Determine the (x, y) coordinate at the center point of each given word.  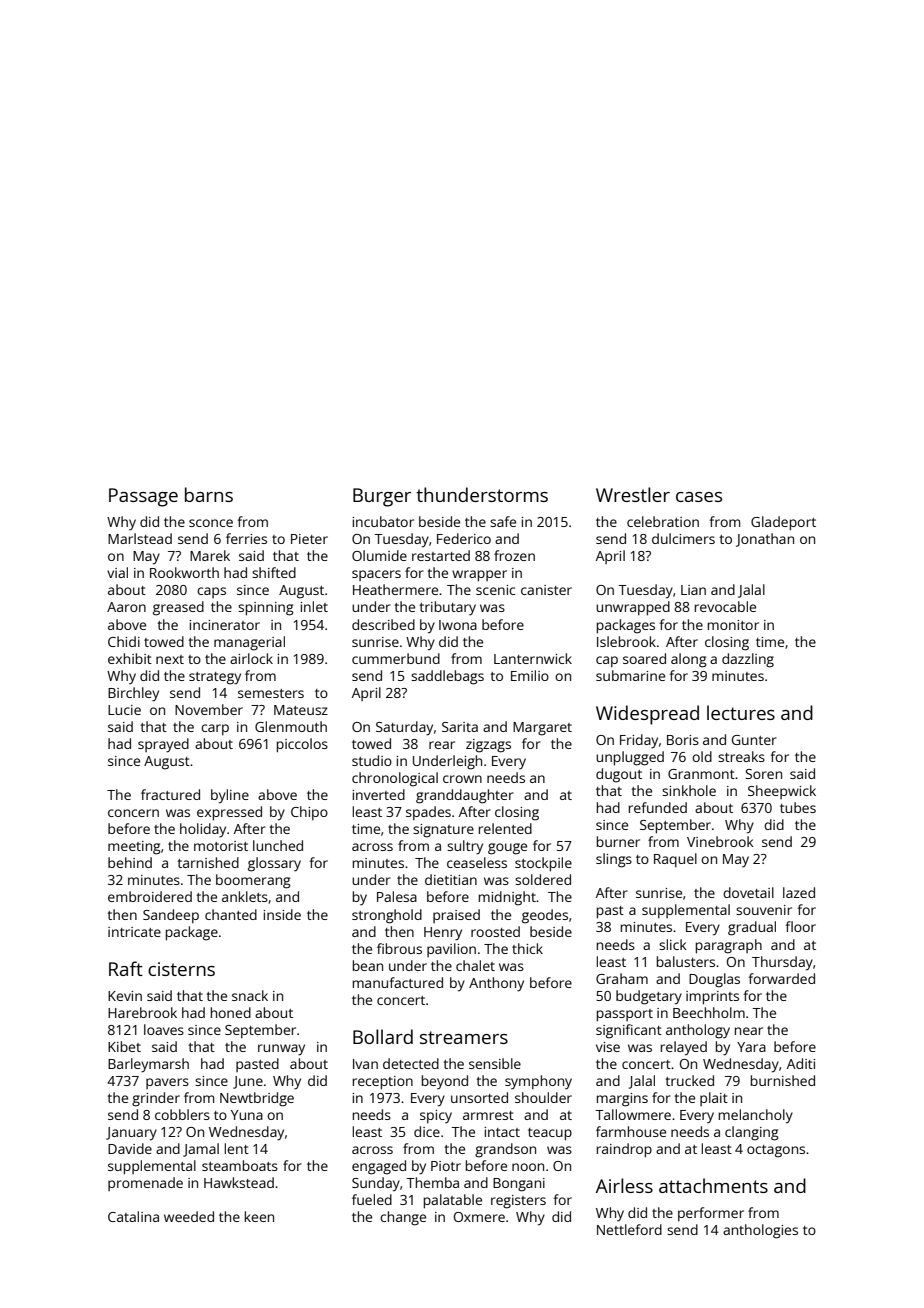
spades (428, 813)
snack (250, 995)
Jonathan (765, 540)
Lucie (124, 710)
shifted (274, 572)
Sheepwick (782, 792)
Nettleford (629, 1229)
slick (673, 944)
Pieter (309, 539)
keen (259, 1216)
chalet (475, 965)
